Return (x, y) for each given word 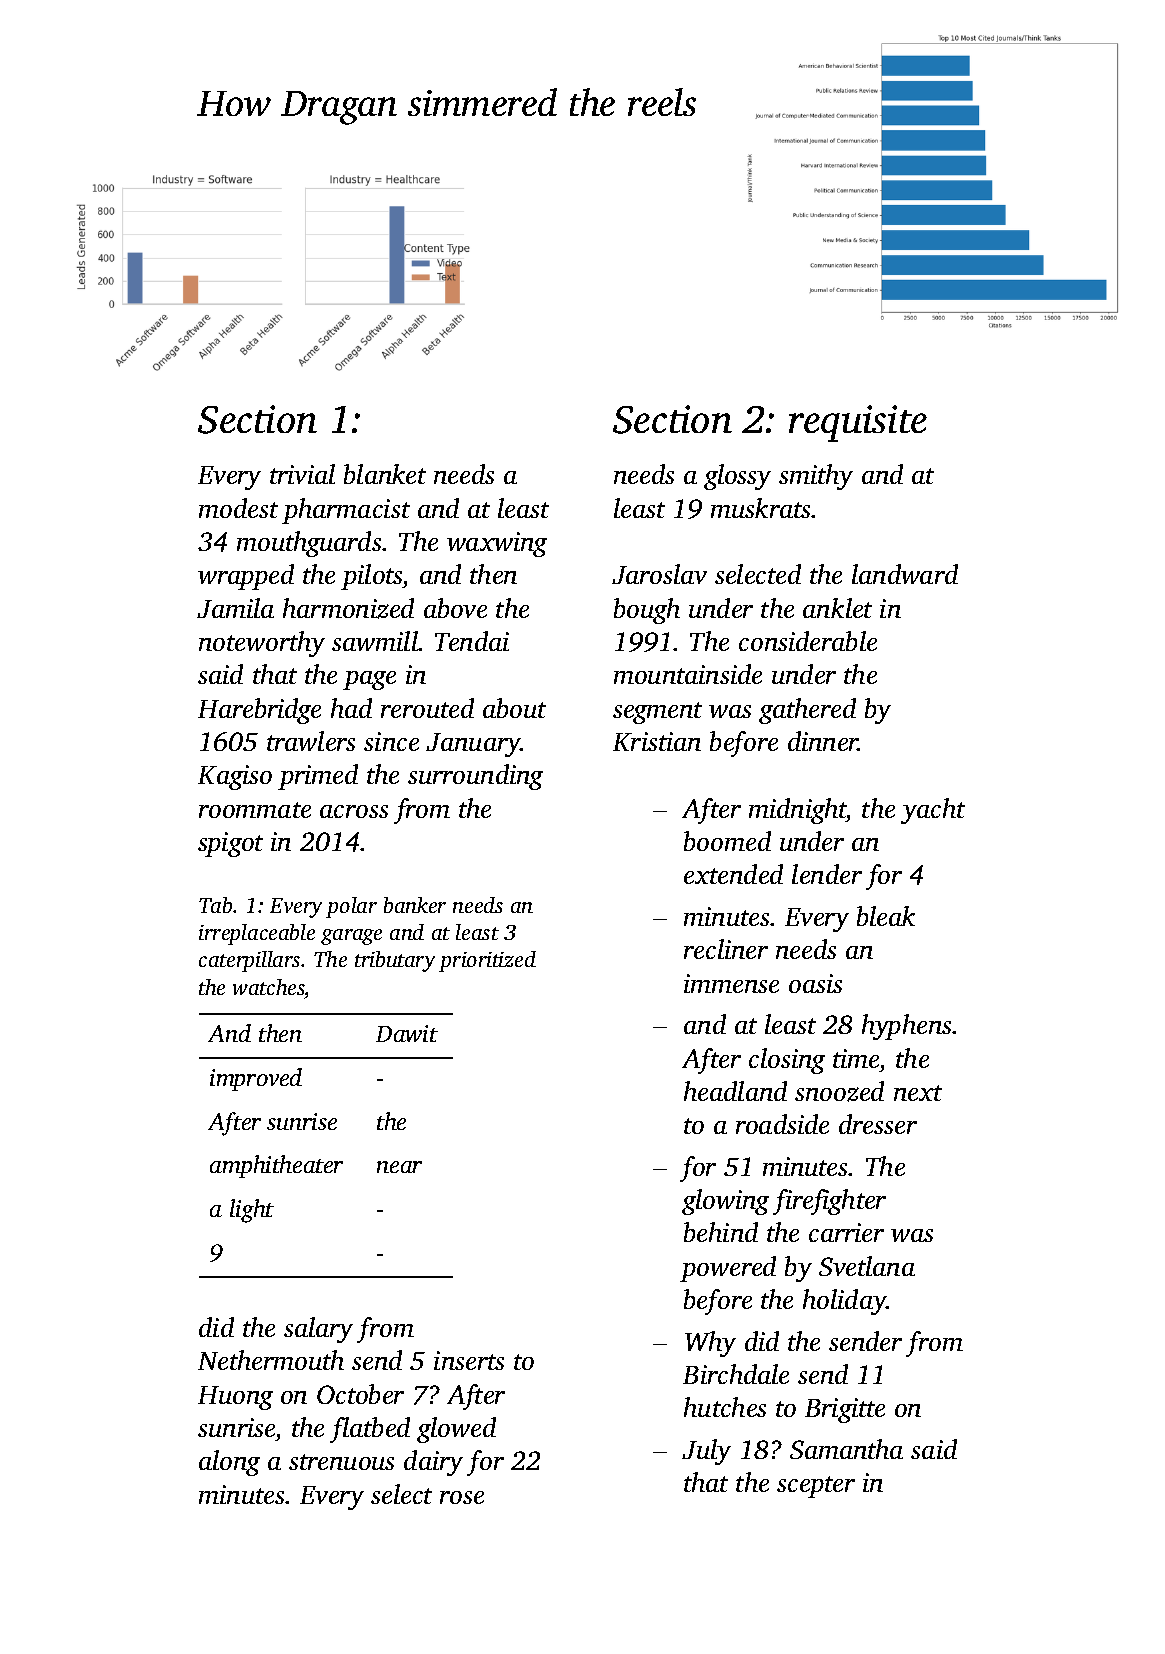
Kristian (657, 741)
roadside (782, 1124)
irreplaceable (257, 934)
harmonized (348, 608)
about (514, 708)
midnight (797, 811)
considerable (808, 641)
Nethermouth (271, 1360)
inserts (469, 1360)
